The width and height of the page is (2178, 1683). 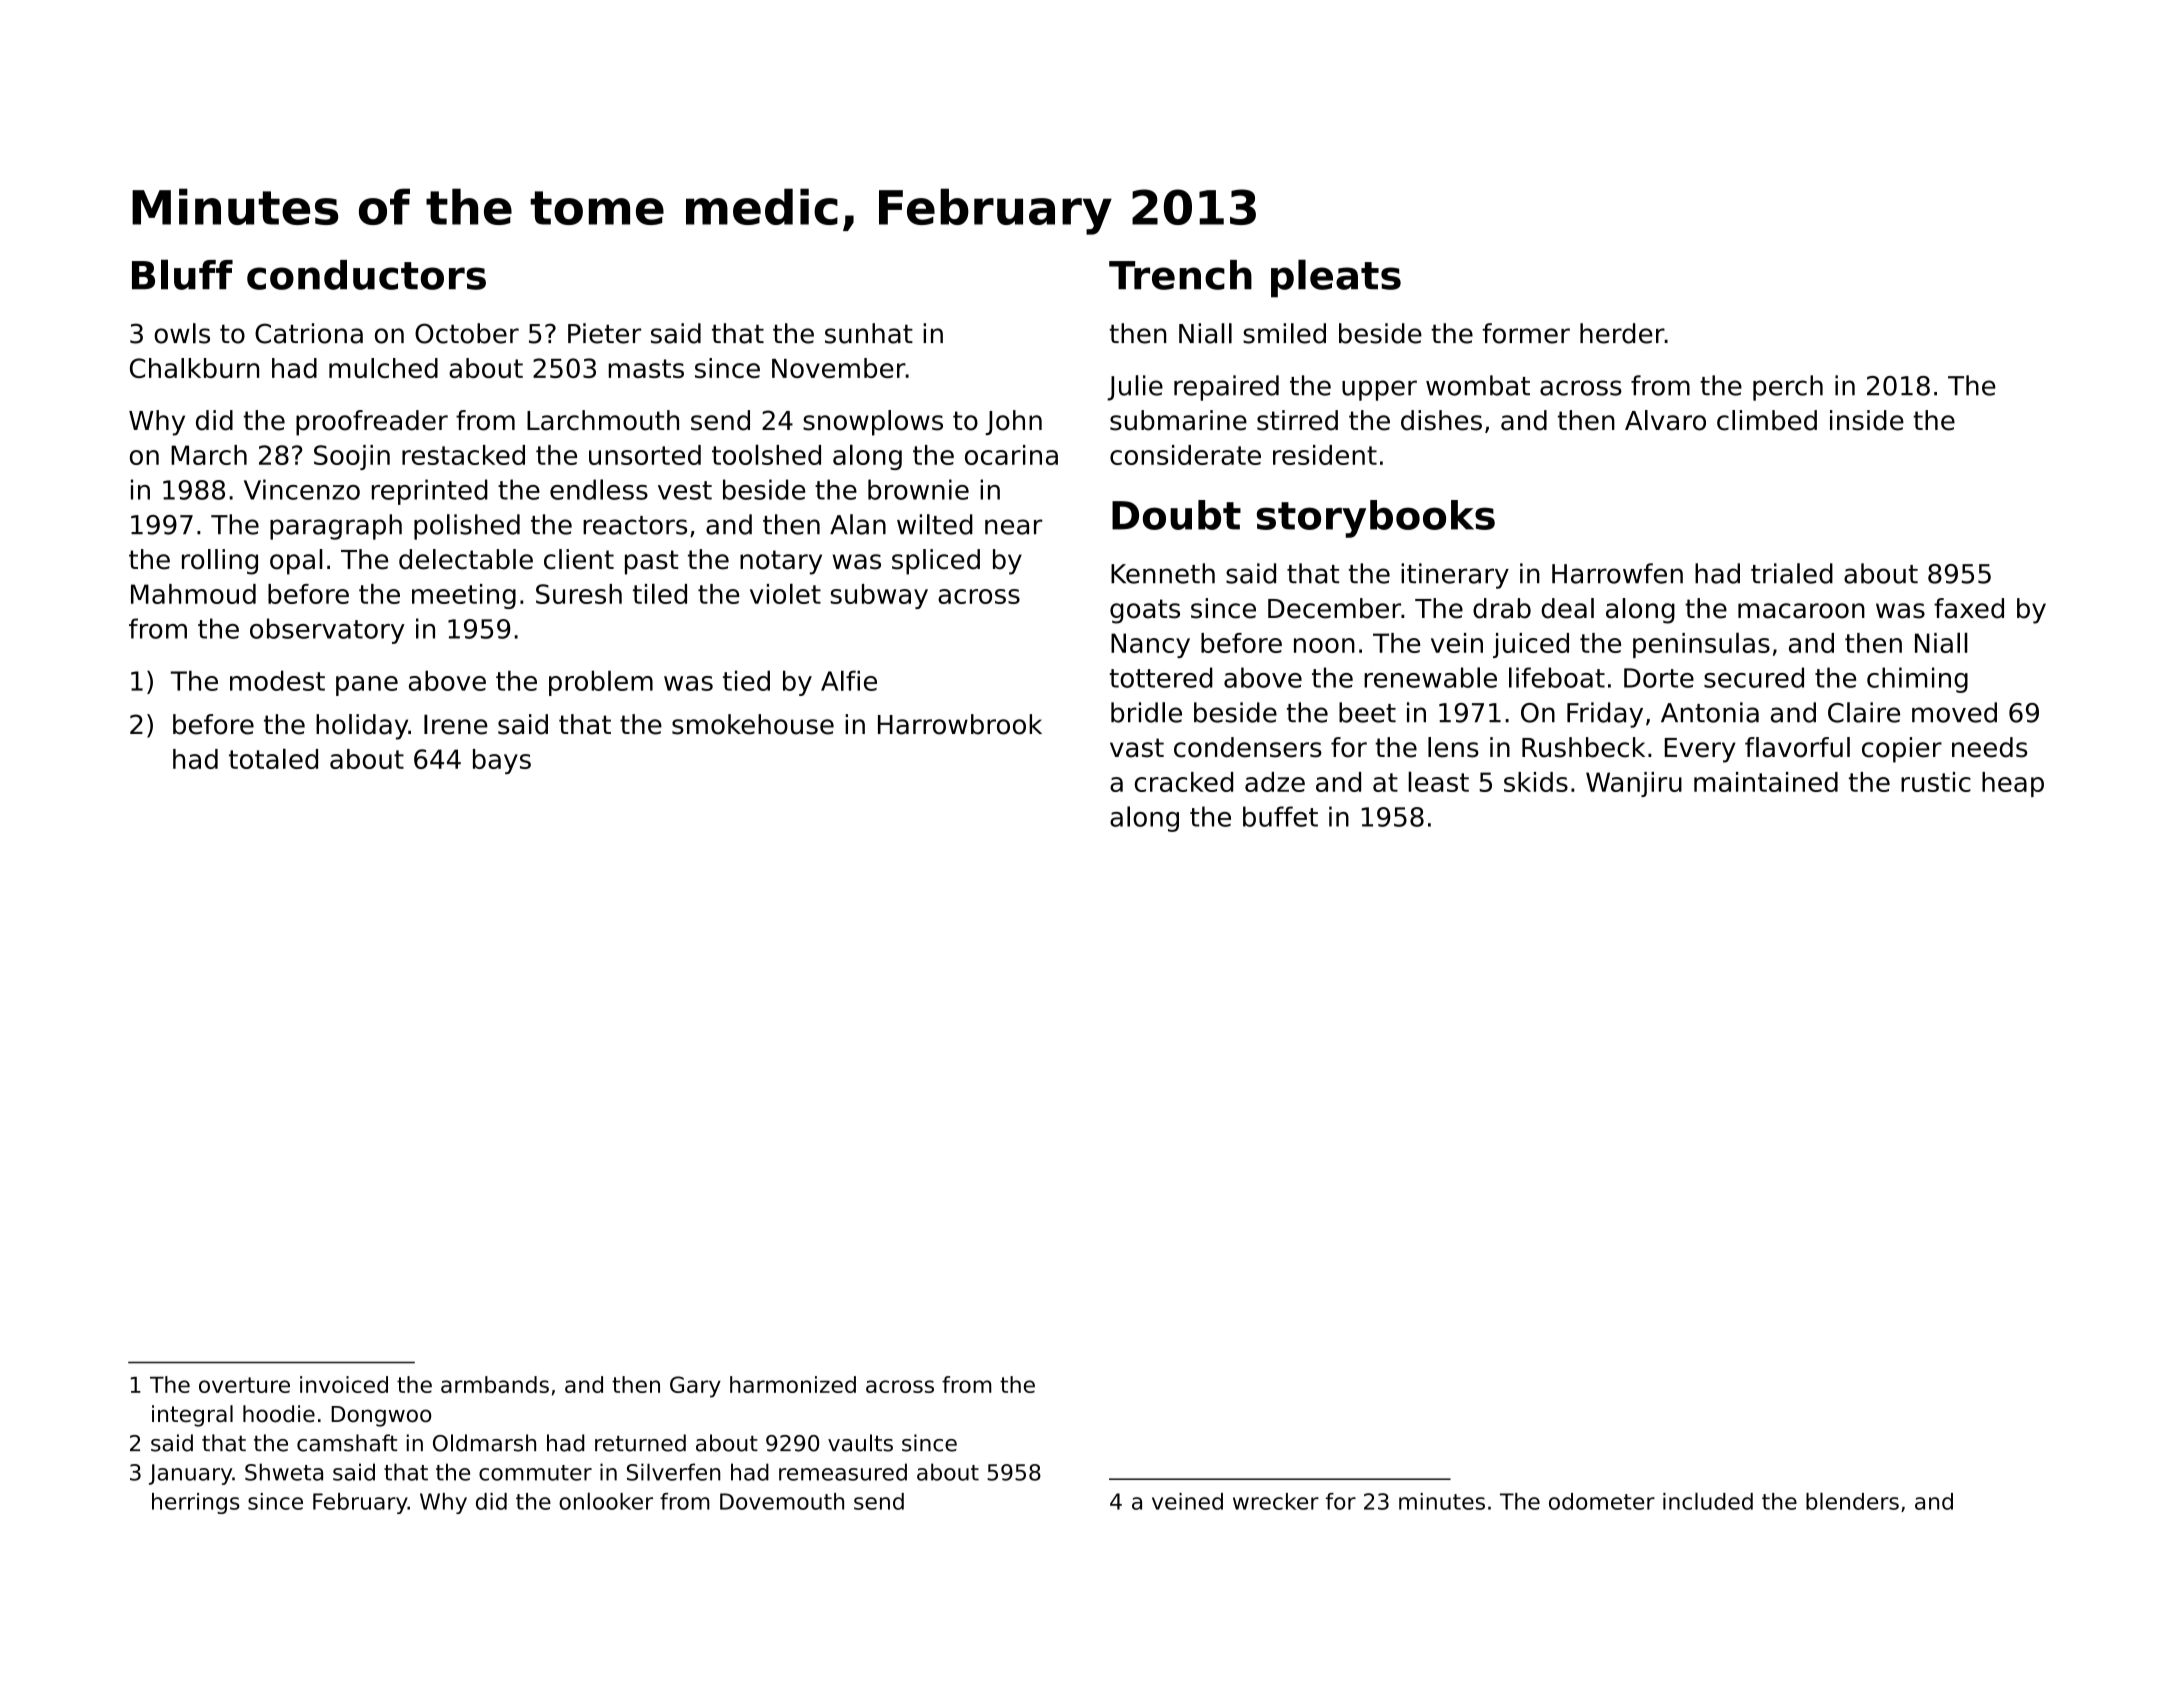 I want to click on blenders, so click(x=1852, y=1501).
